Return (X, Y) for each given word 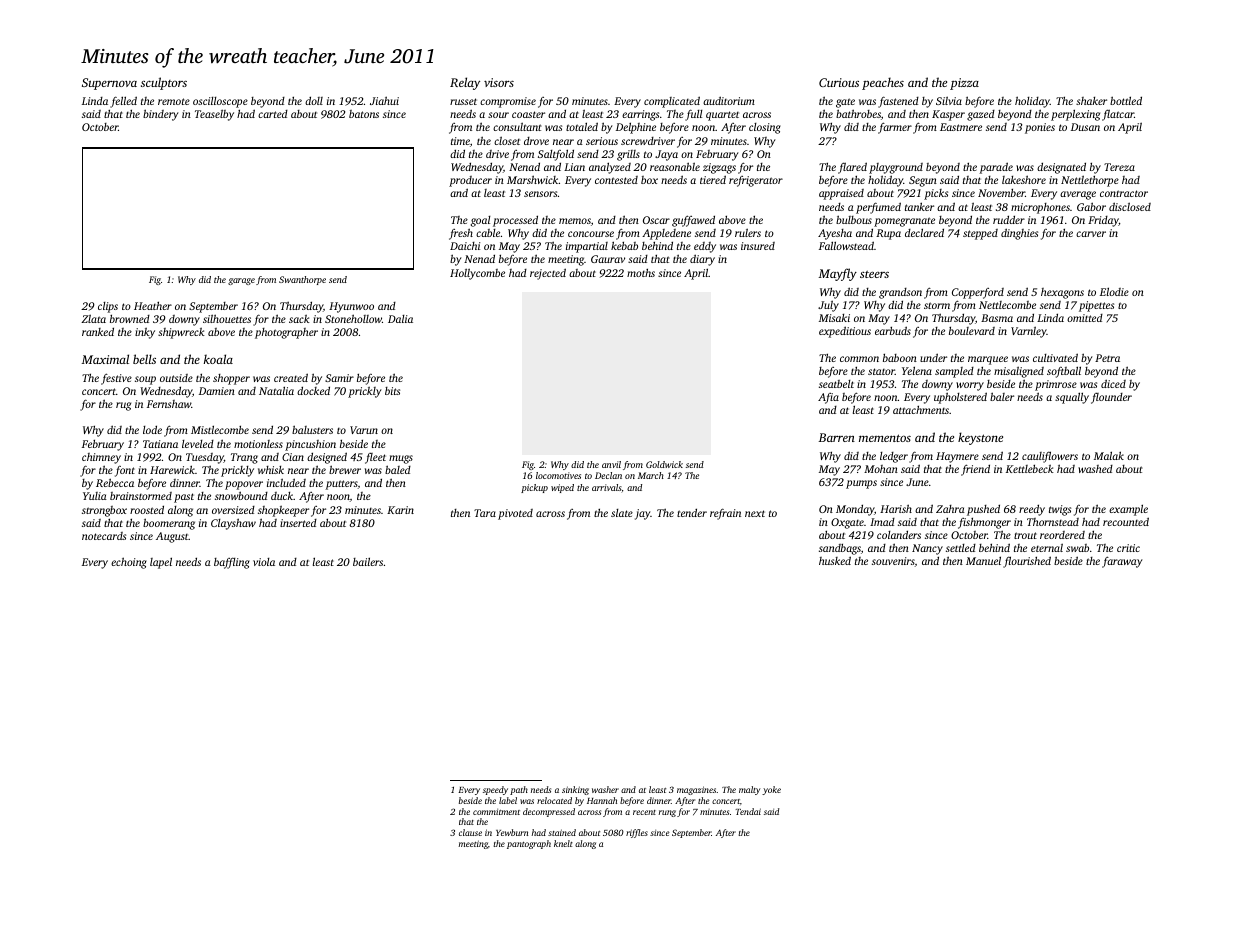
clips (108, 307)
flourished (1027, 562)
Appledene (666, 234)
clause (470, 832)
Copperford (978, 293)
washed (1095, 469)
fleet (375, 458)
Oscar (656, 220)
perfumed (878, 208)
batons (364, 114)
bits (392, 391)
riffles (637, 833)
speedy (495, 790)
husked (835, 560)
